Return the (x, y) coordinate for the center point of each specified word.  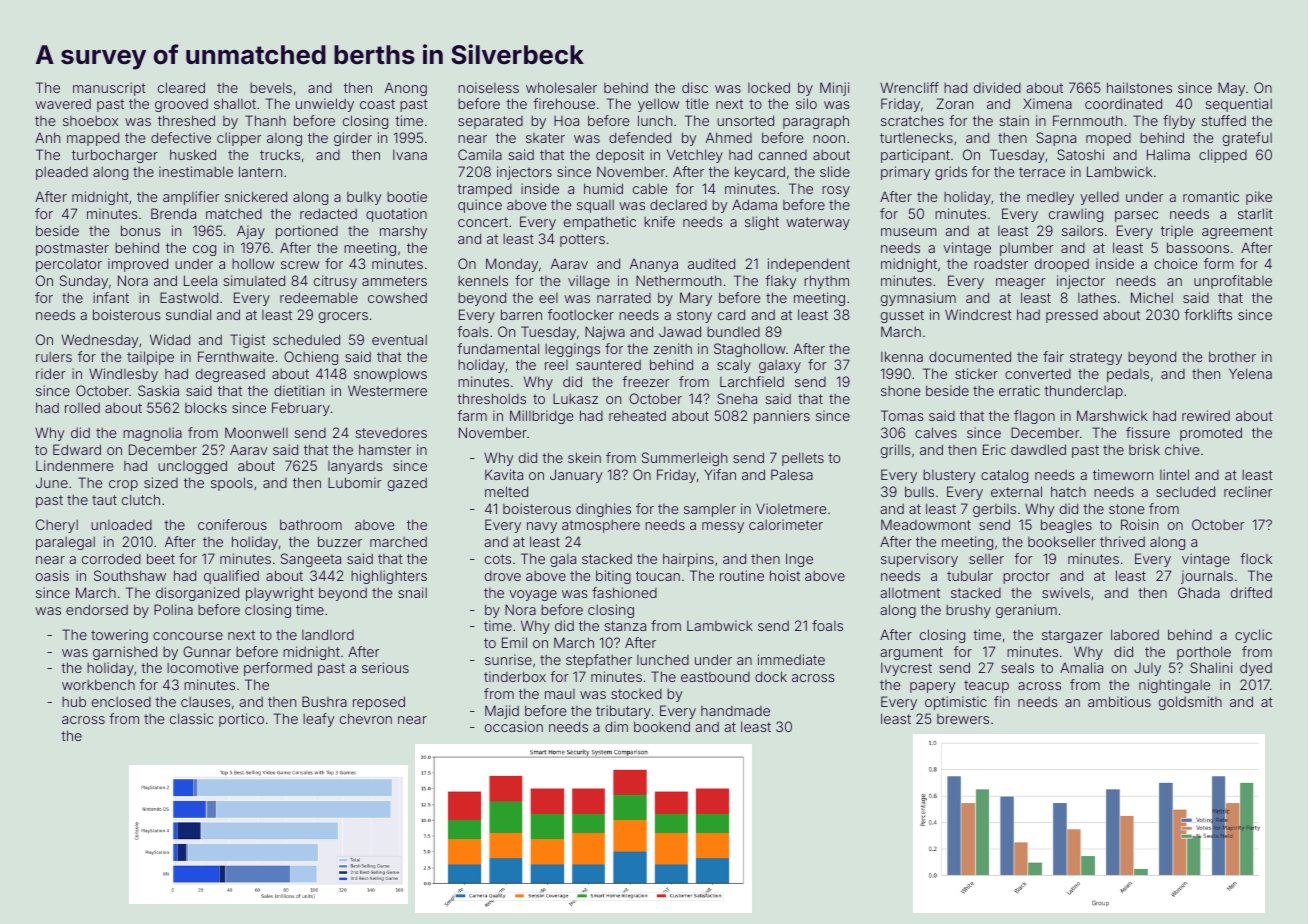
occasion (514, 726)
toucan (658, 576)
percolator (69, 265)
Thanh (265, 120)
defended (640, 137)
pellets (803, 459)
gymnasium (918, 299)
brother (1232, 356)
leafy (318, 720)
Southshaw (130, 575)
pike (1259, 198)
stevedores (391, 433)
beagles (1066, 526)
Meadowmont (926, 524)
